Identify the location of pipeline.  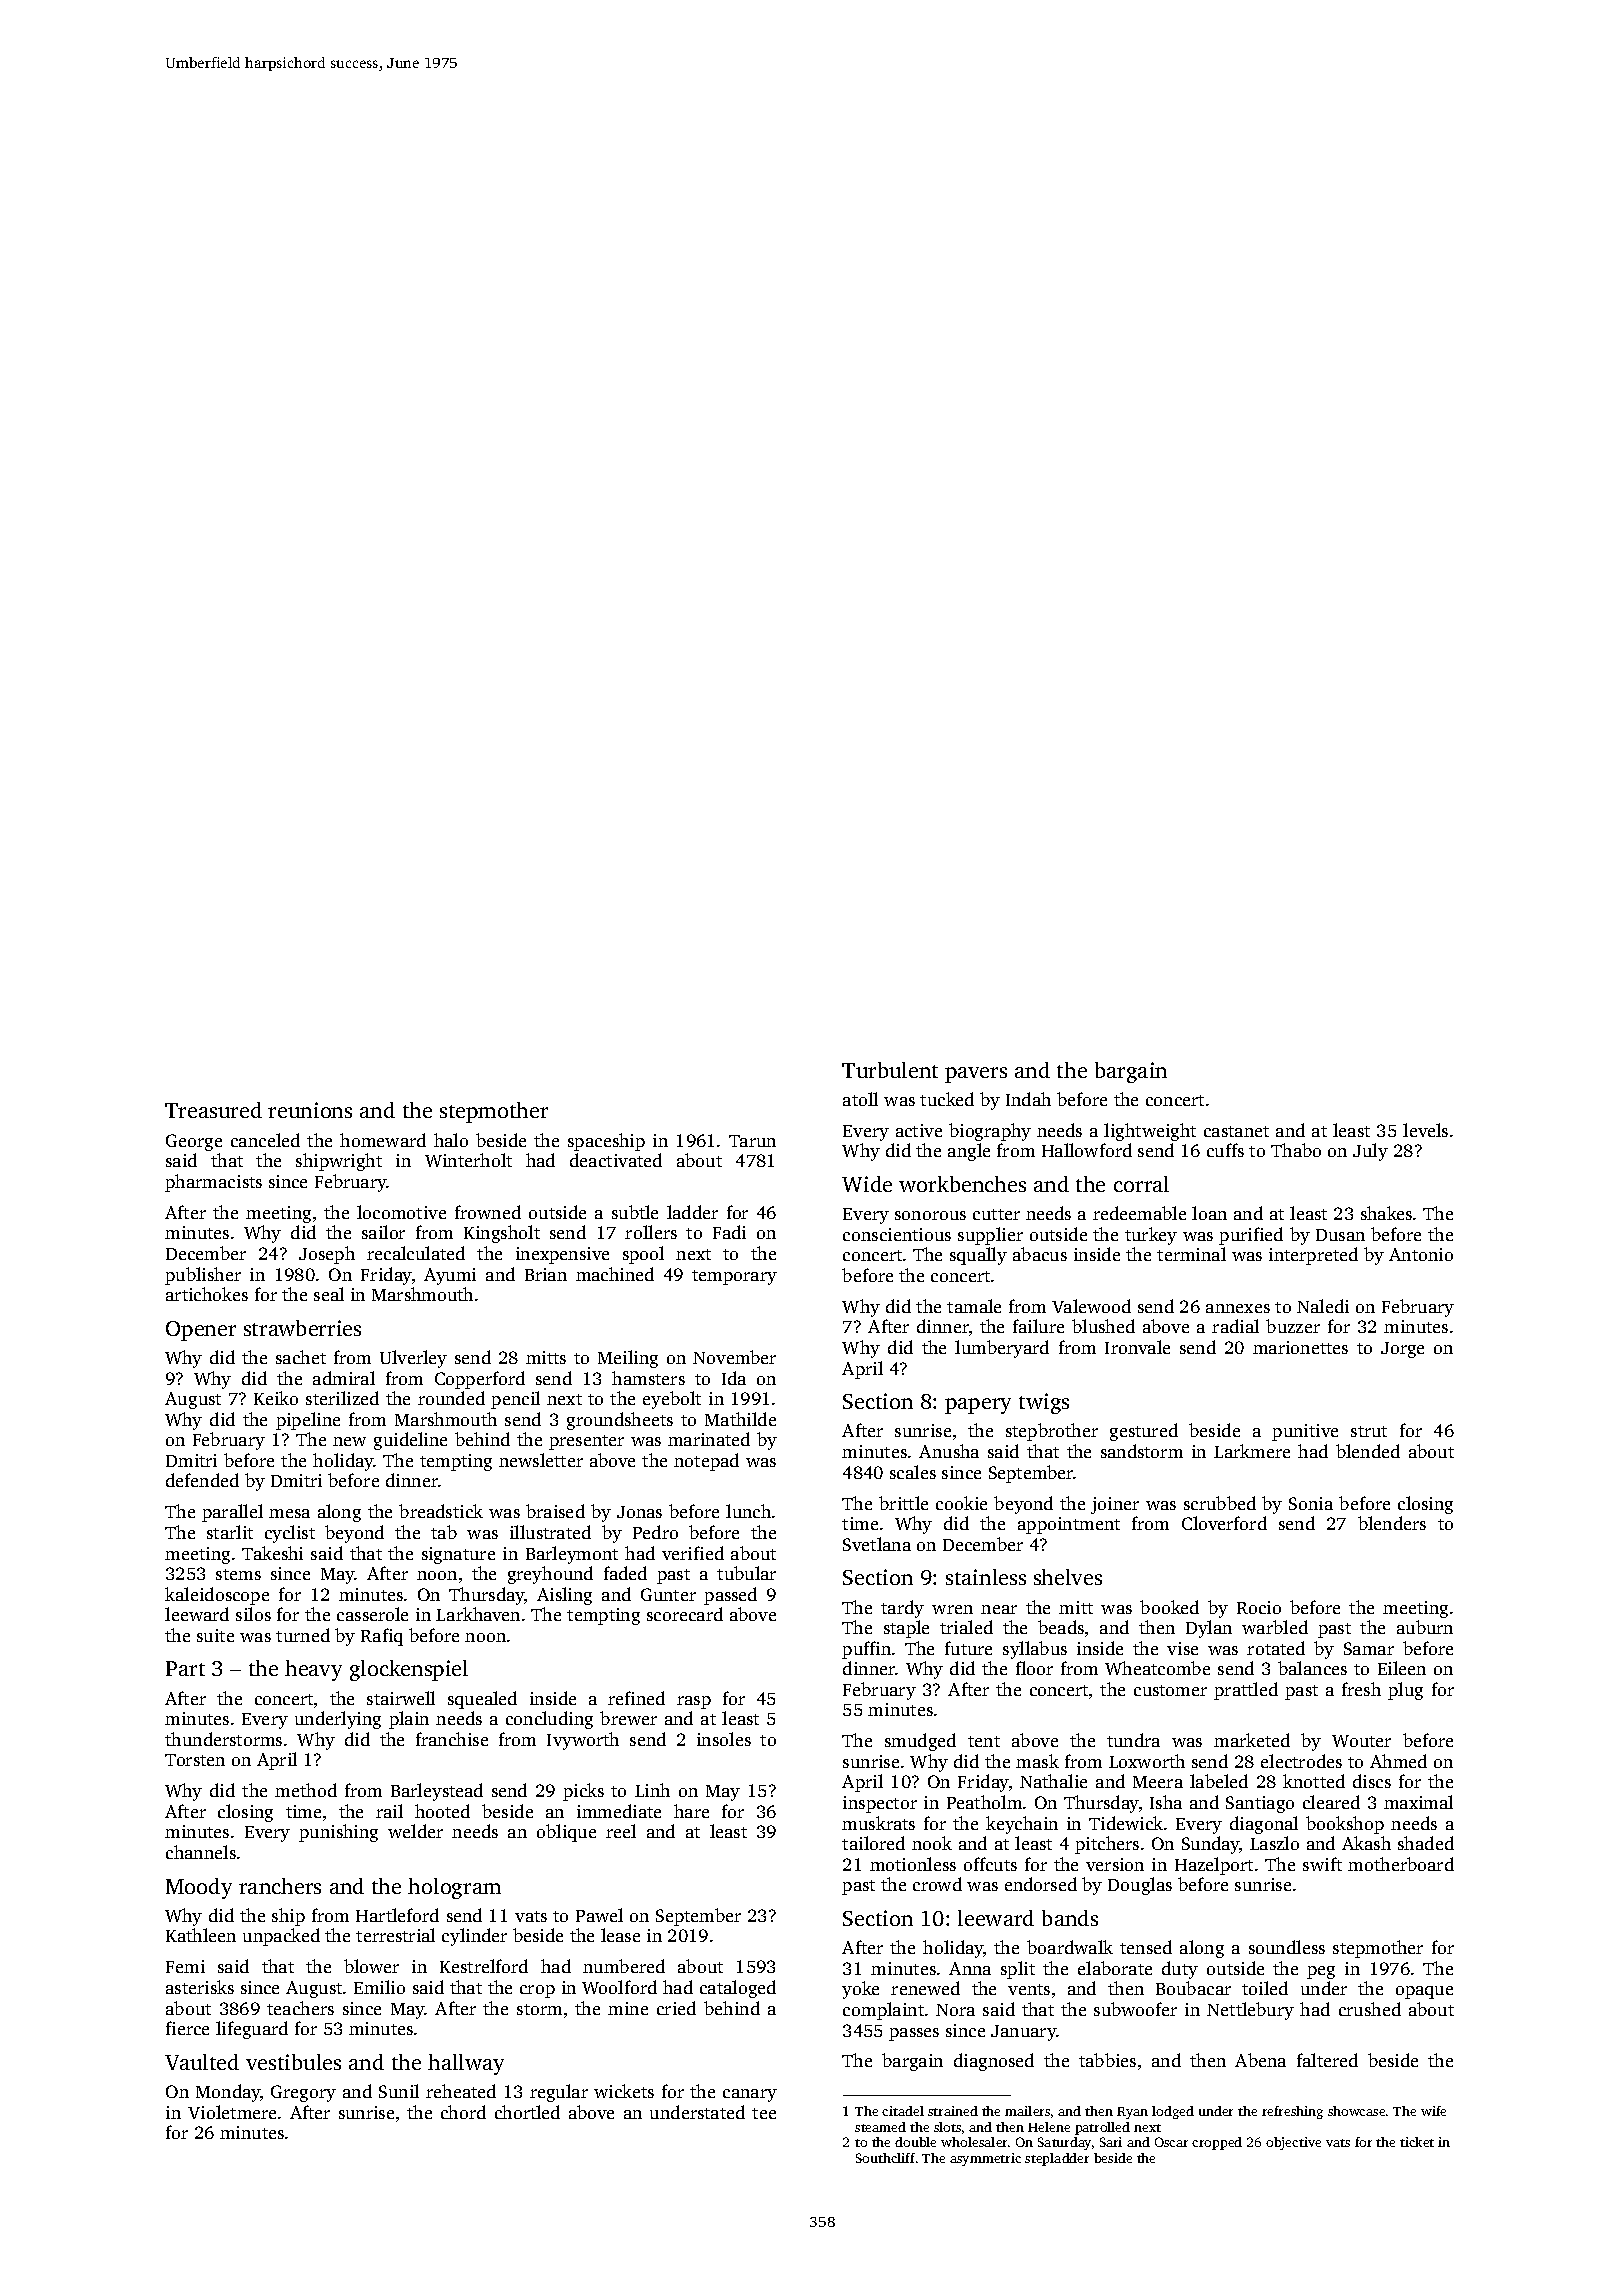
(308, 1421).
